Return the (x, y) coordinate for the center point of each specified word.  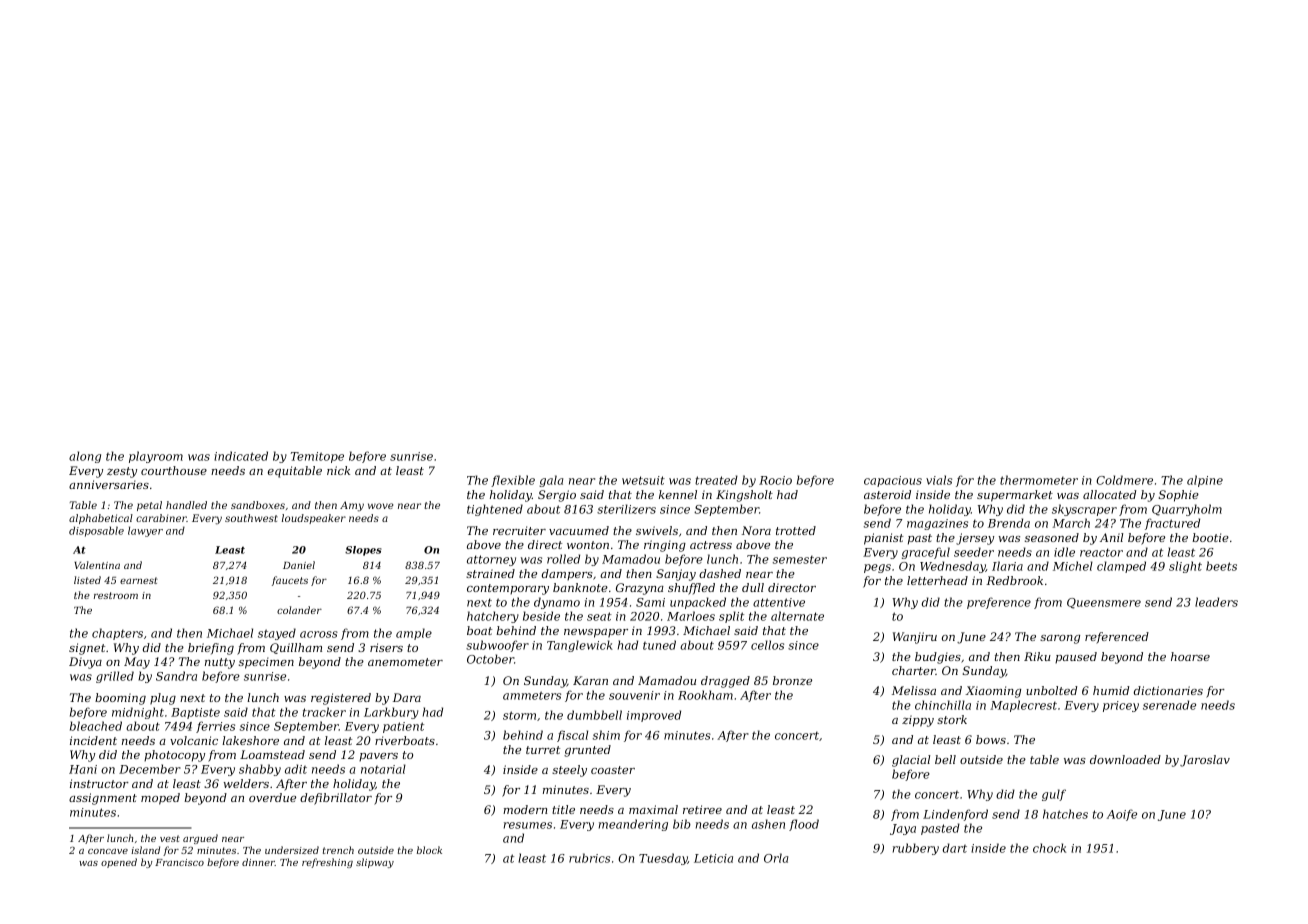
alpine (1205, 481)
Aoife (1122, 815)
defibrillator (336, 799)
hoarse (1190, 656)
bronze (792, 680)
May (137, 663)
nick (338, 470)
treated (716, 480)
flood (804, 825)
